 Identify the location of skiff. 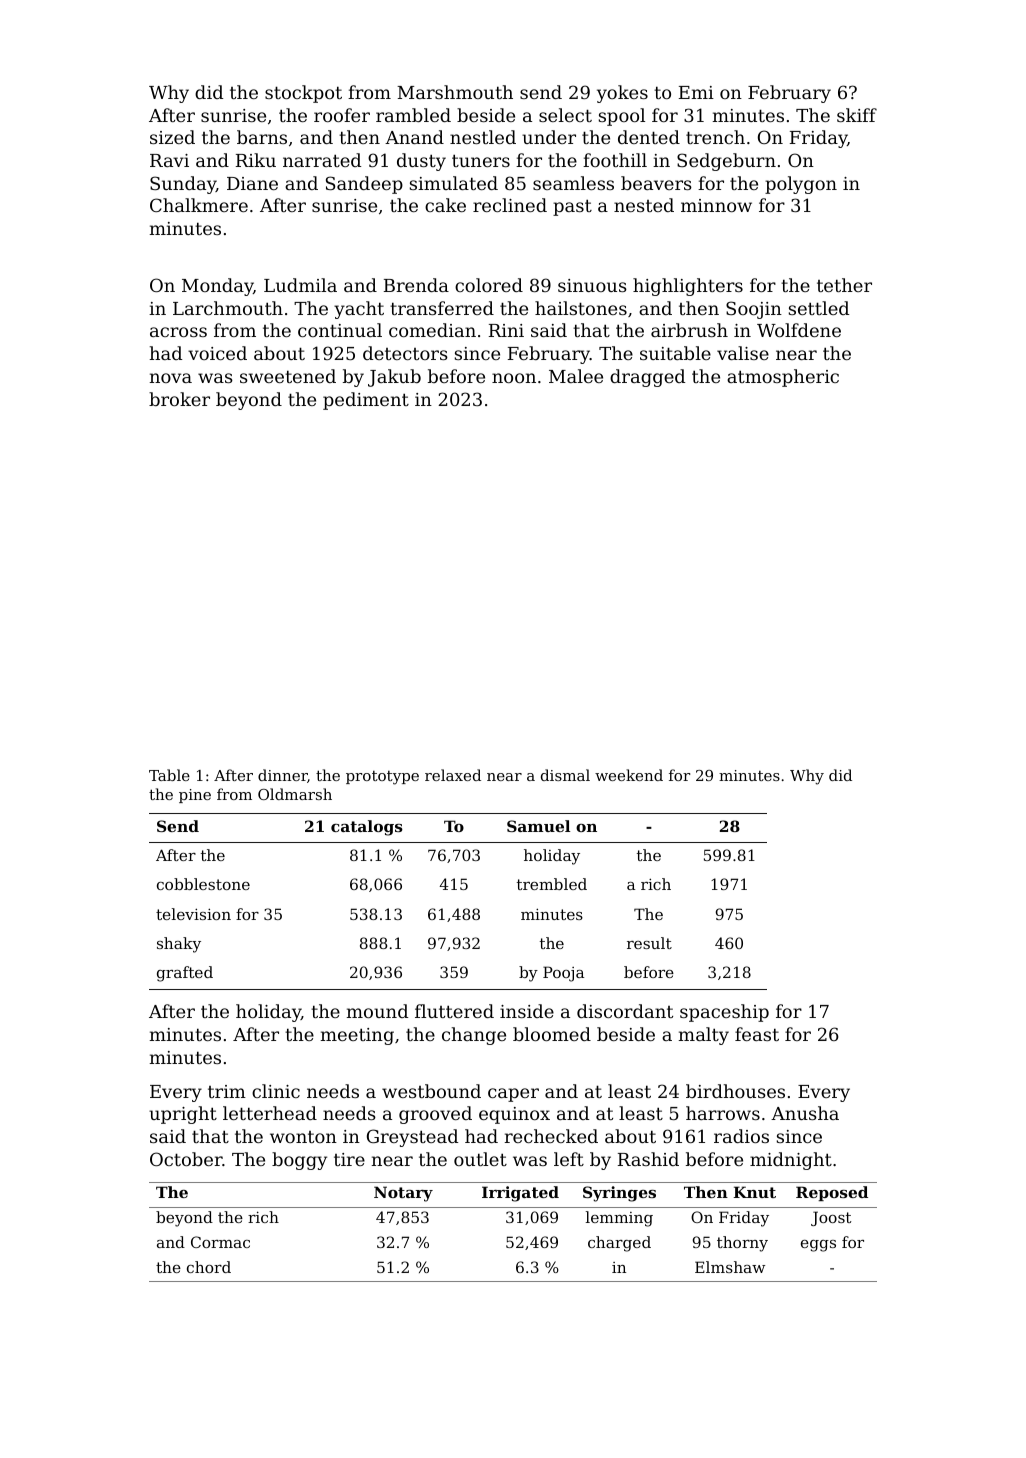
(857, 115).
